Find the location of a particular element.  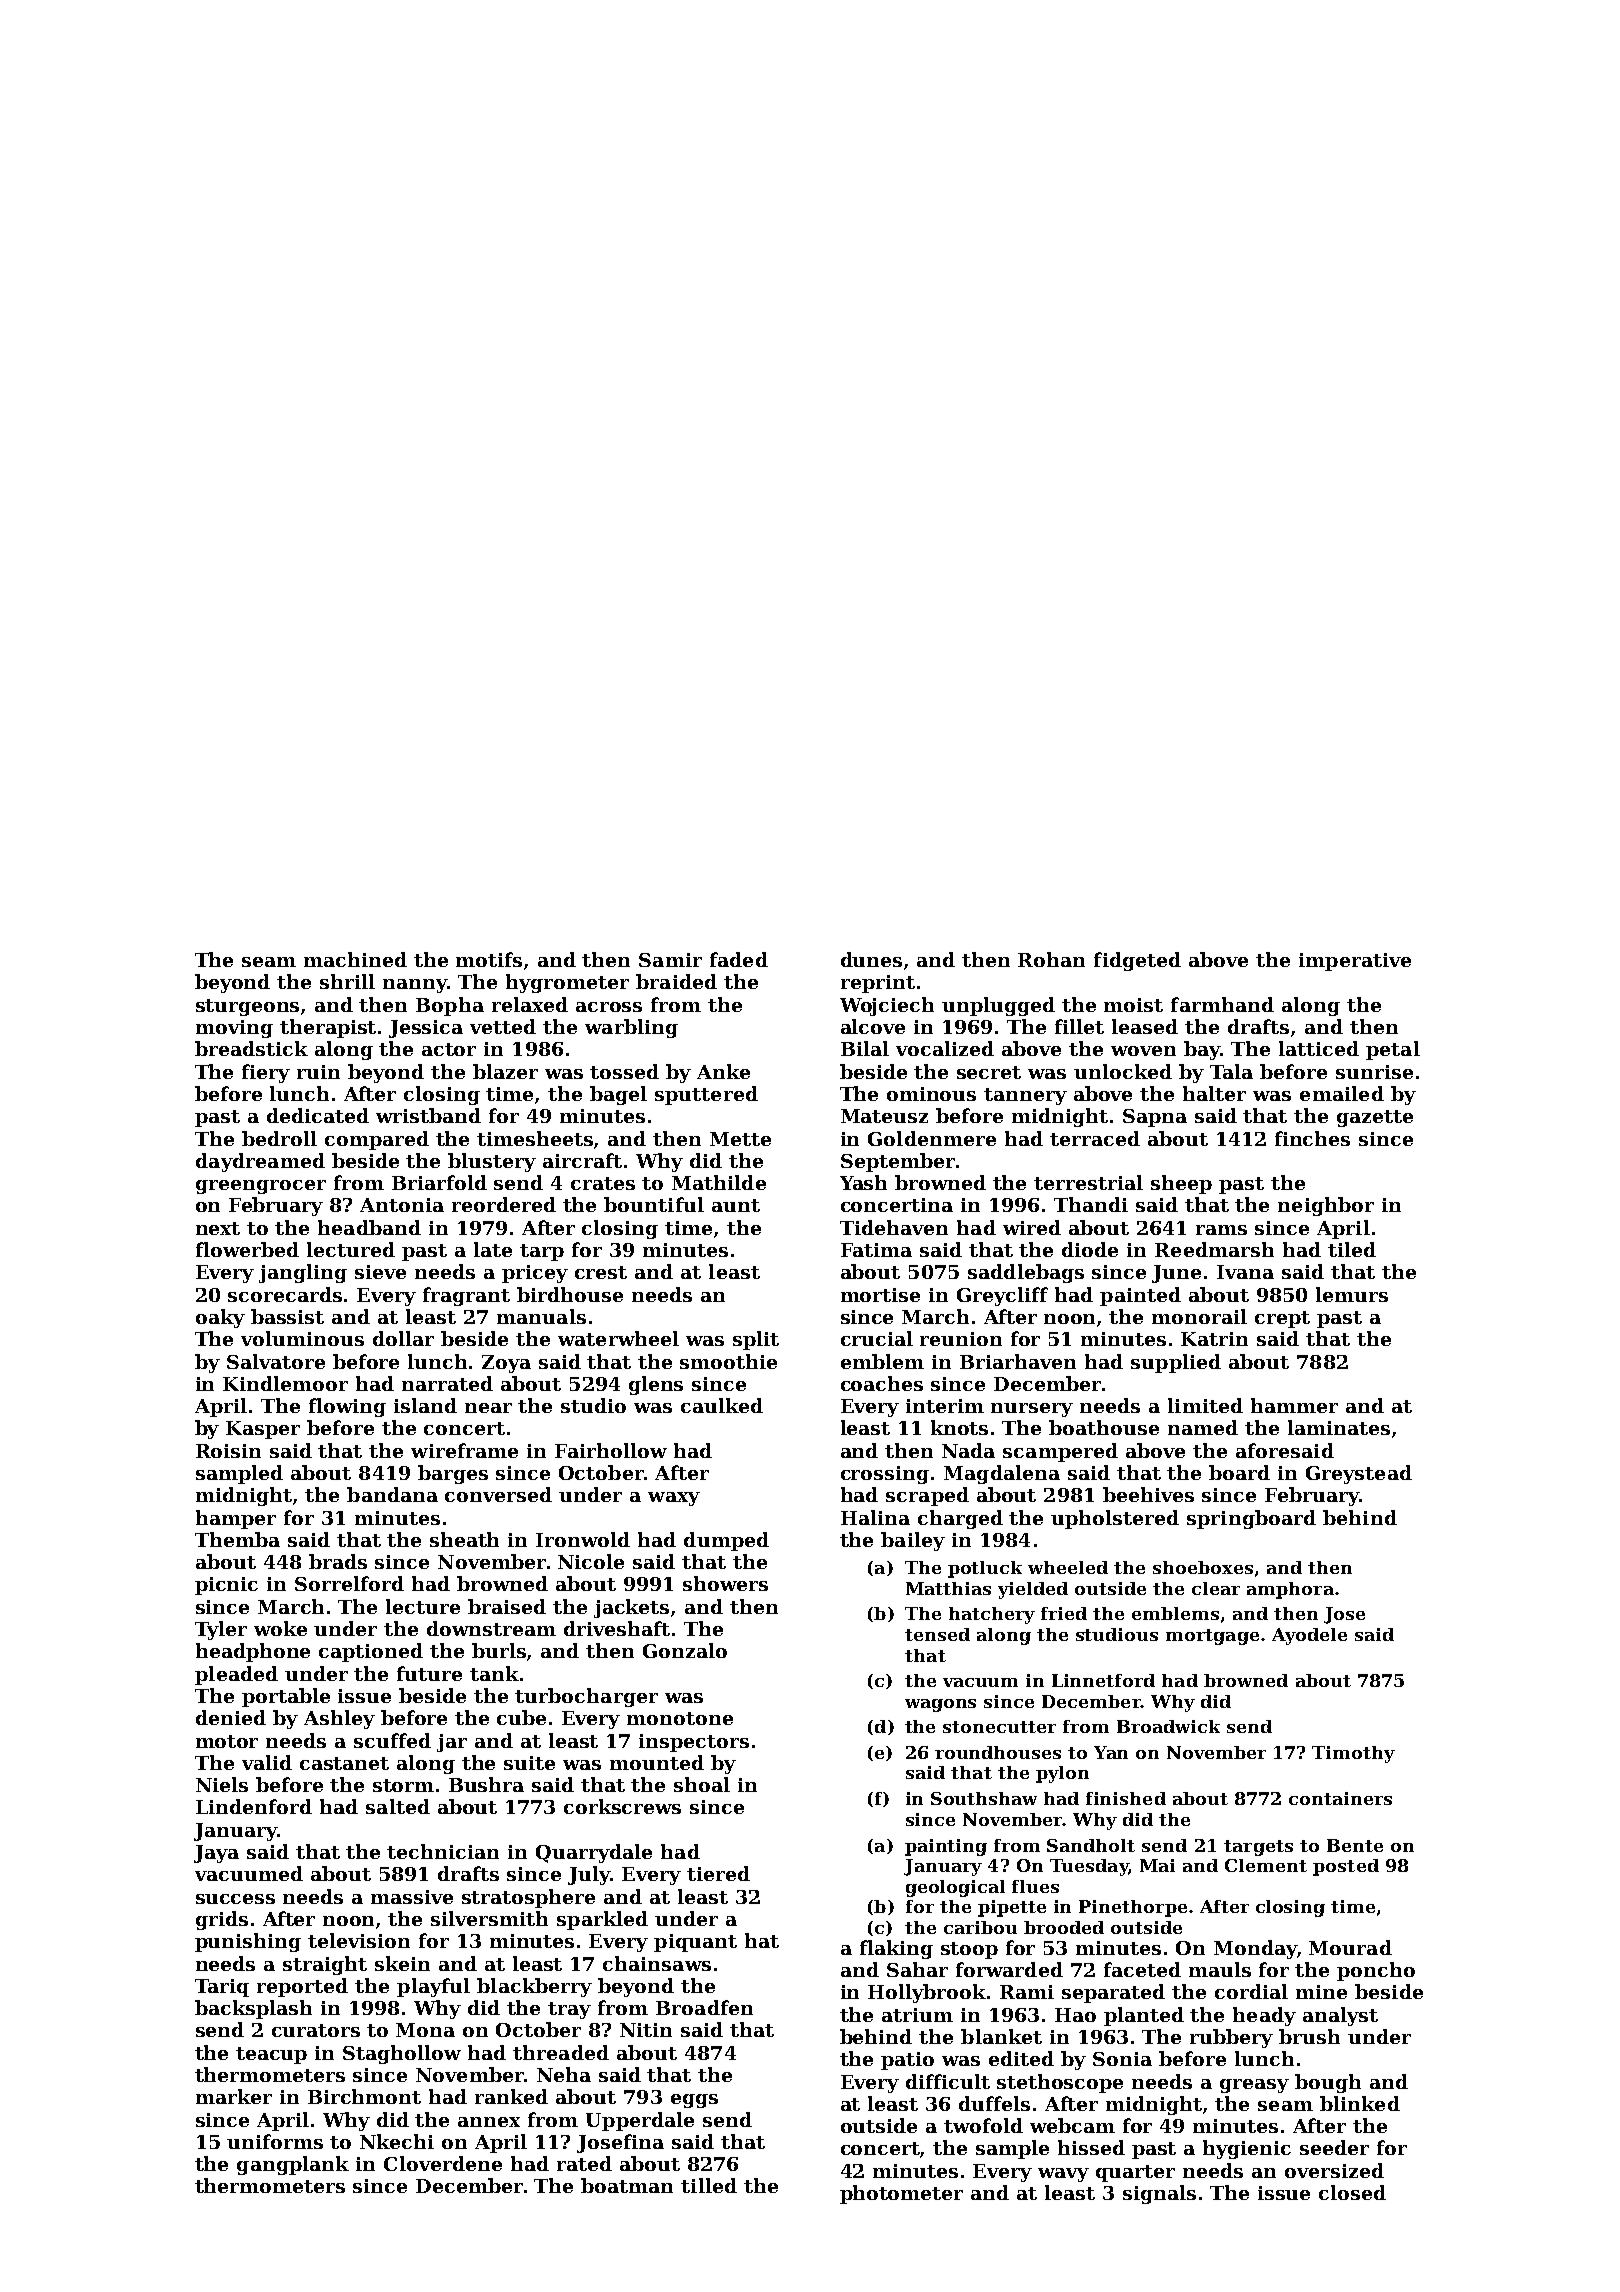

imperative is located at coordinates (1355, 962).
